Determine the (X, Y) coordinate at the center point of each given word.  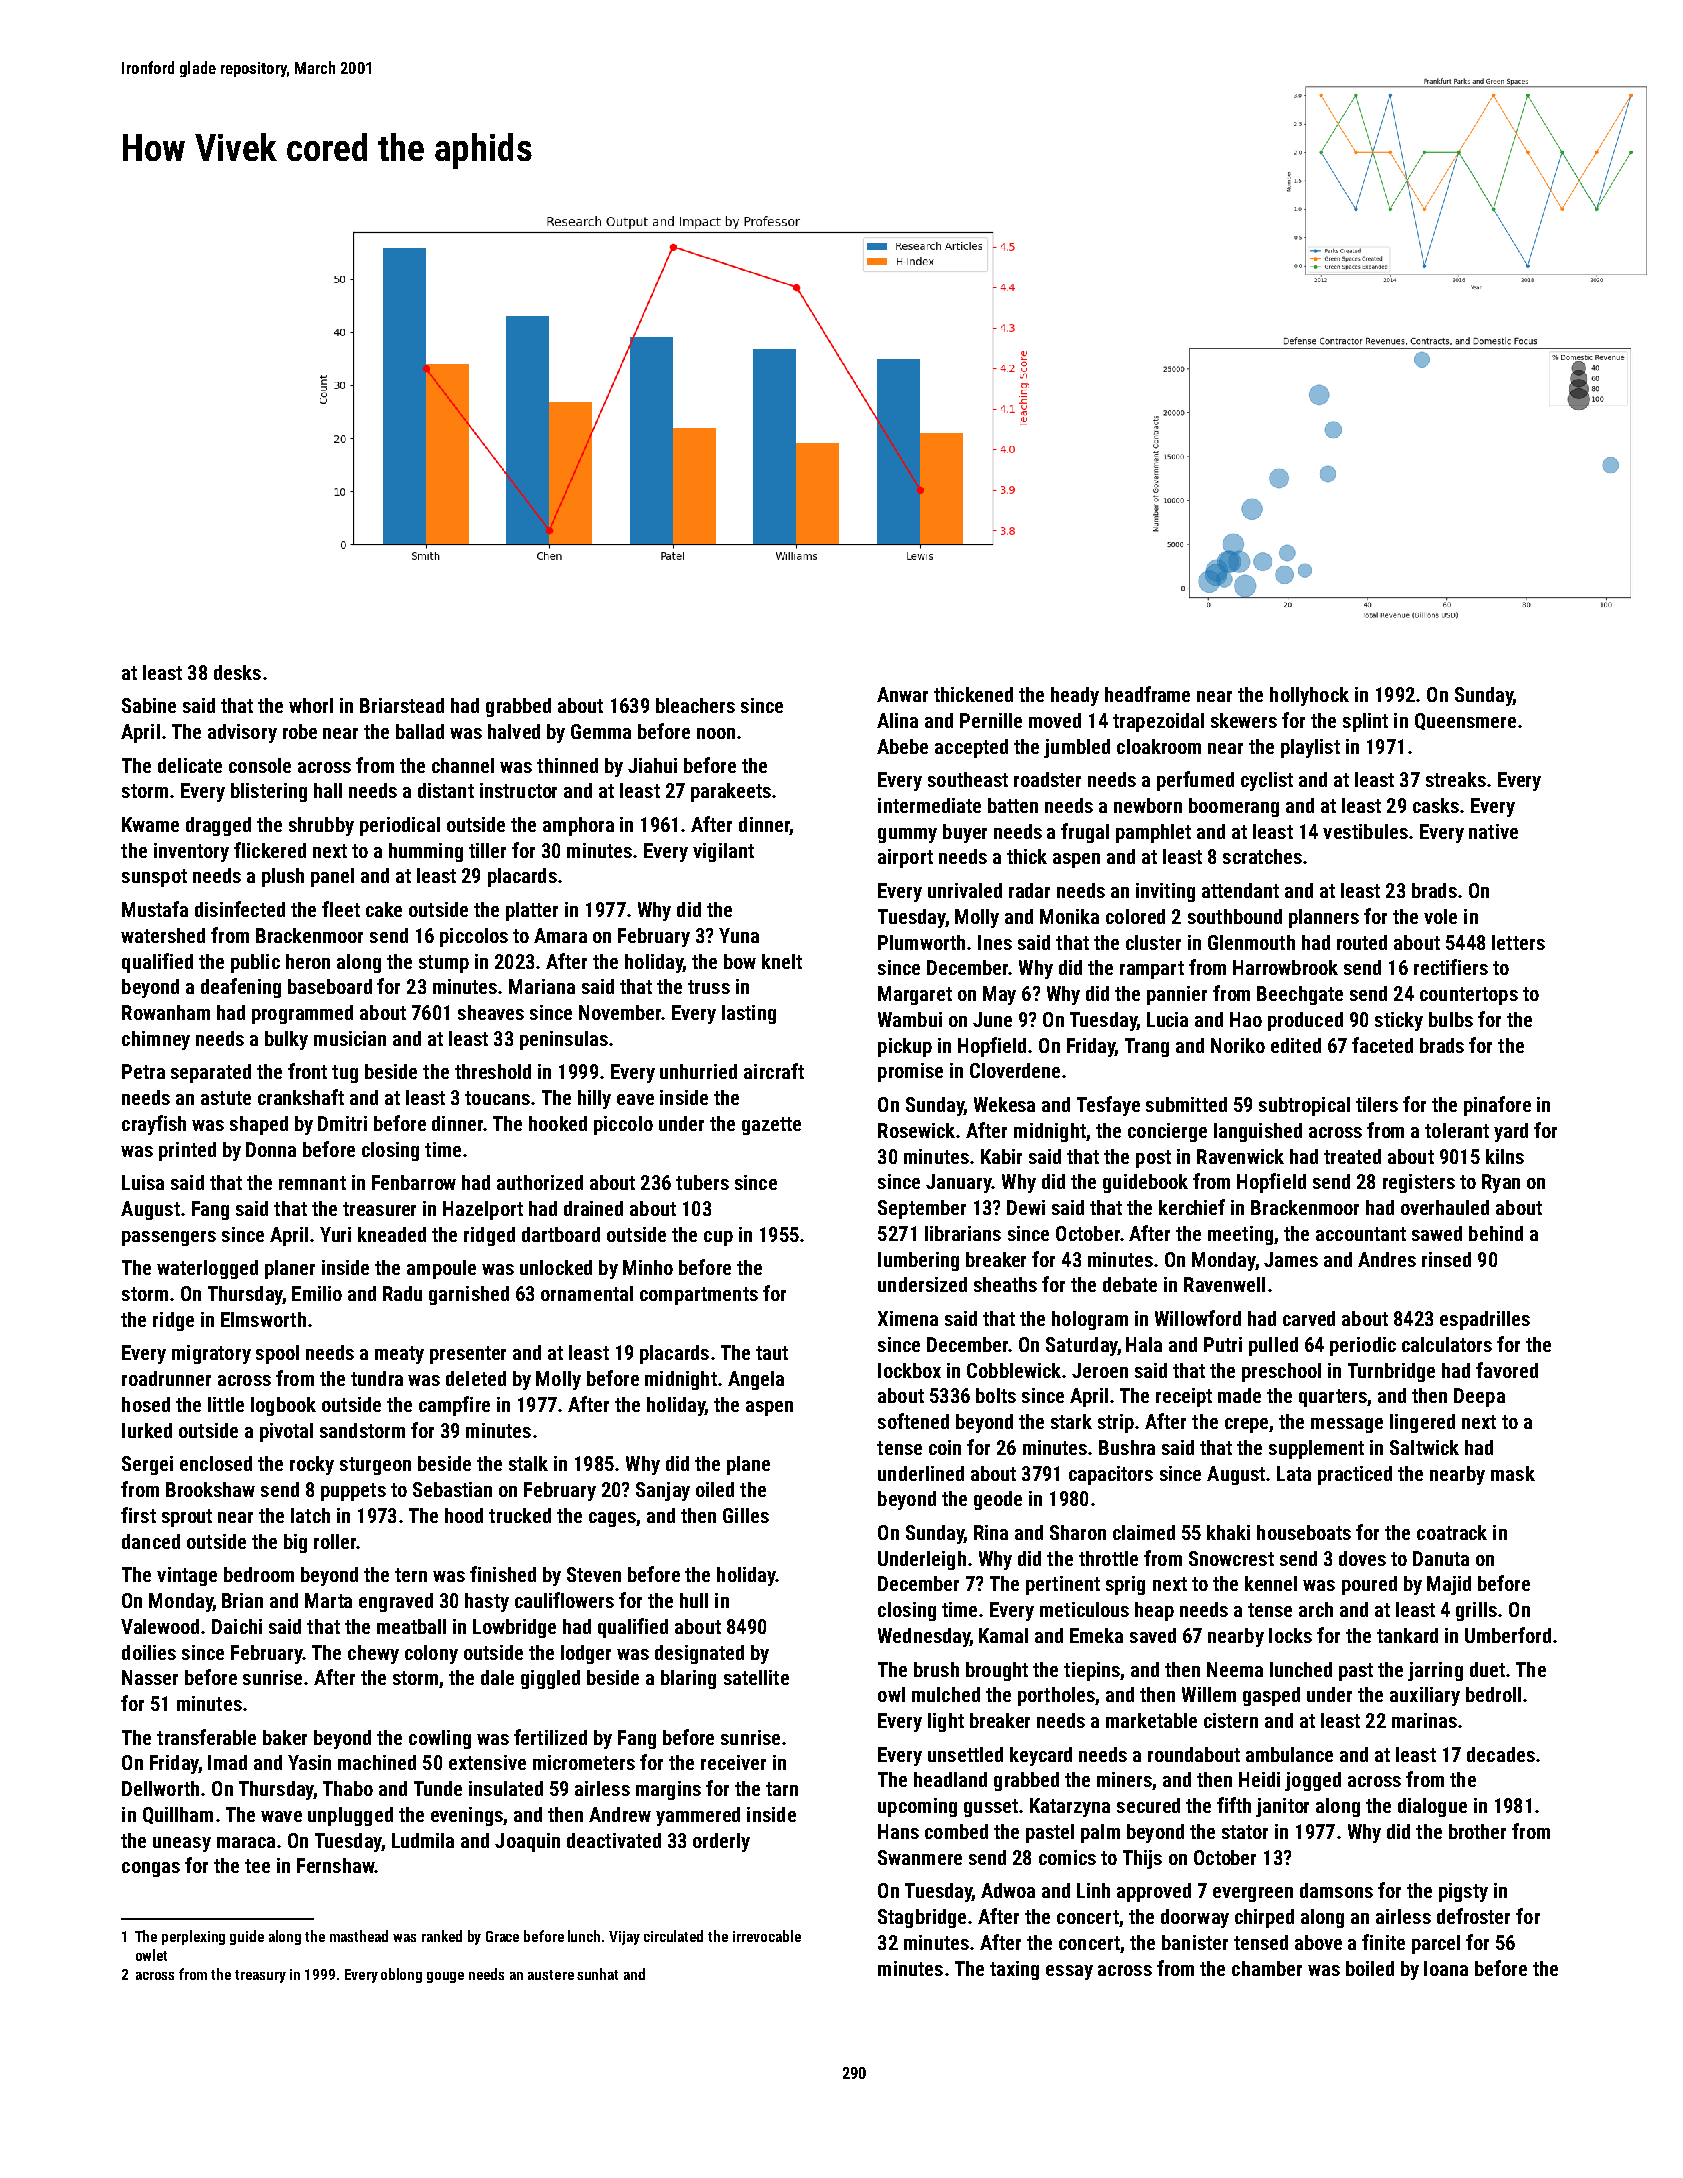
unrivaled (965, 890)
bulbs (1451, 1019)
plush (283, 877)
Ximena (908, 1318)
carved (1309, 1318)
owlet (151, 1955)
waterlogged (207, 1269)
